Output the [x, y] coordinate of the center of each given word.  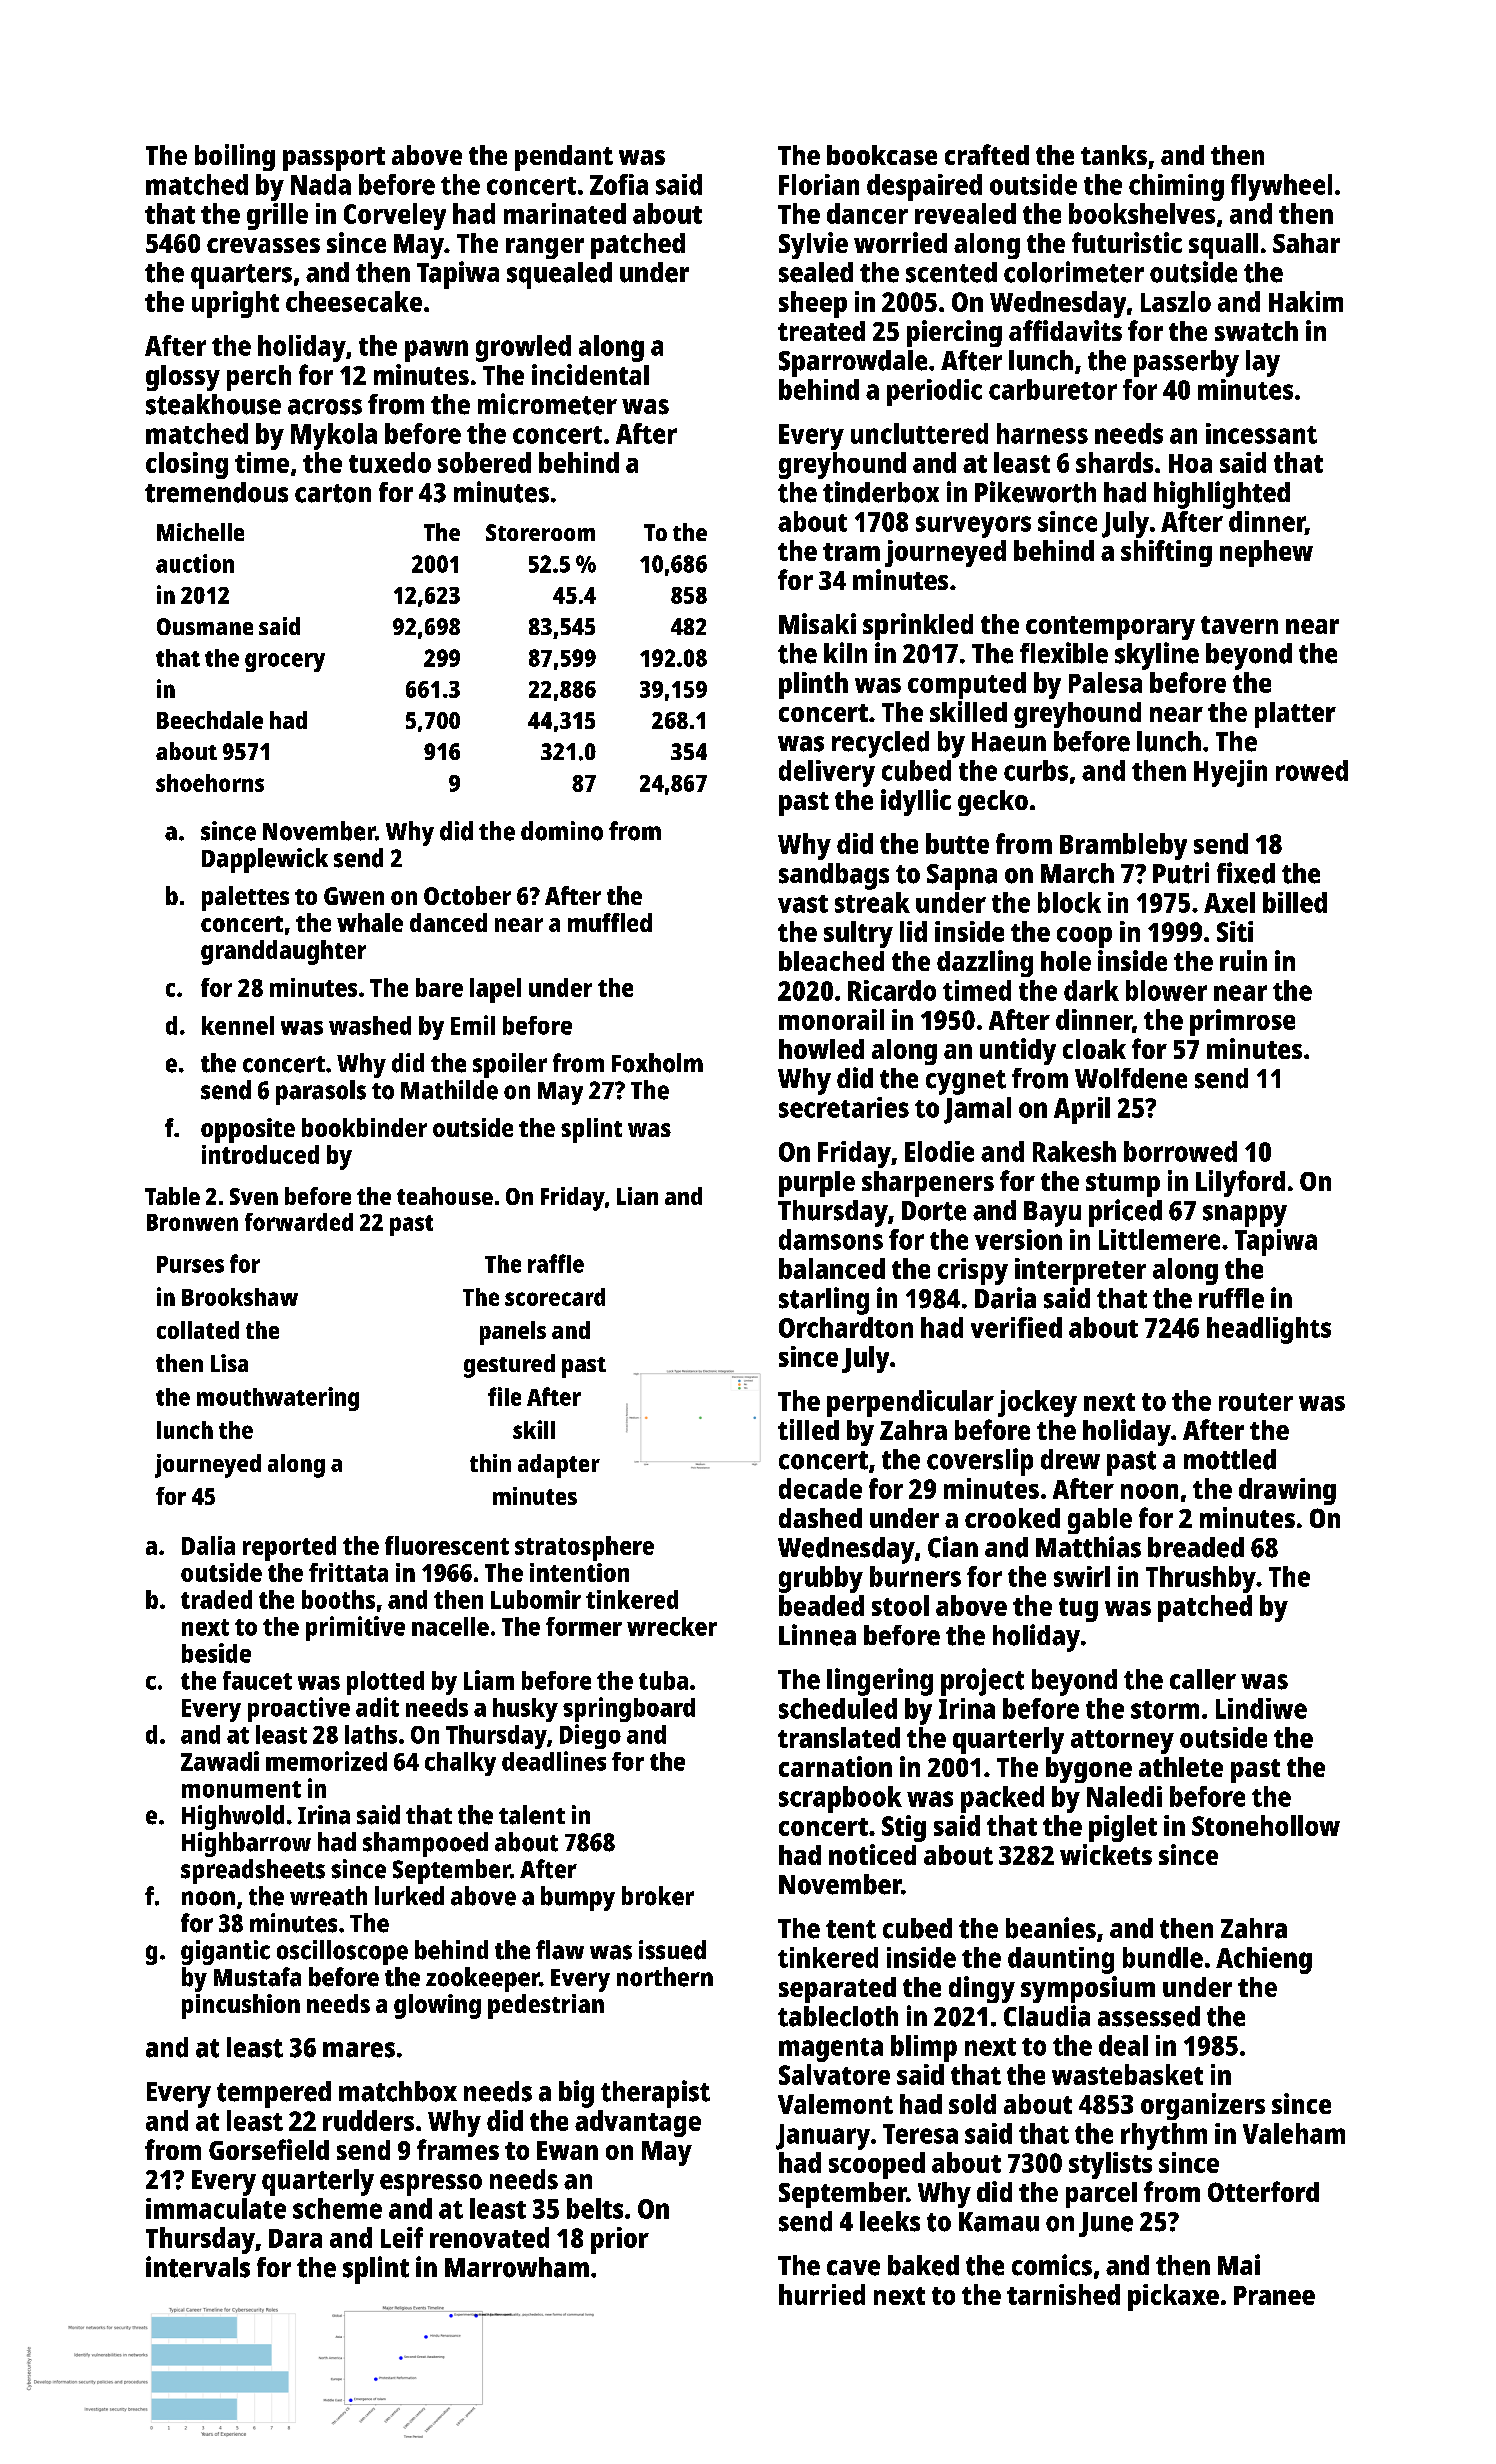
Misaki [817, 623]
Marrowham [517, 2267]
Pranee [1274, 2295]
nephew [1266, 553]
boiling [235, 157]
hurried [822, 2294]
